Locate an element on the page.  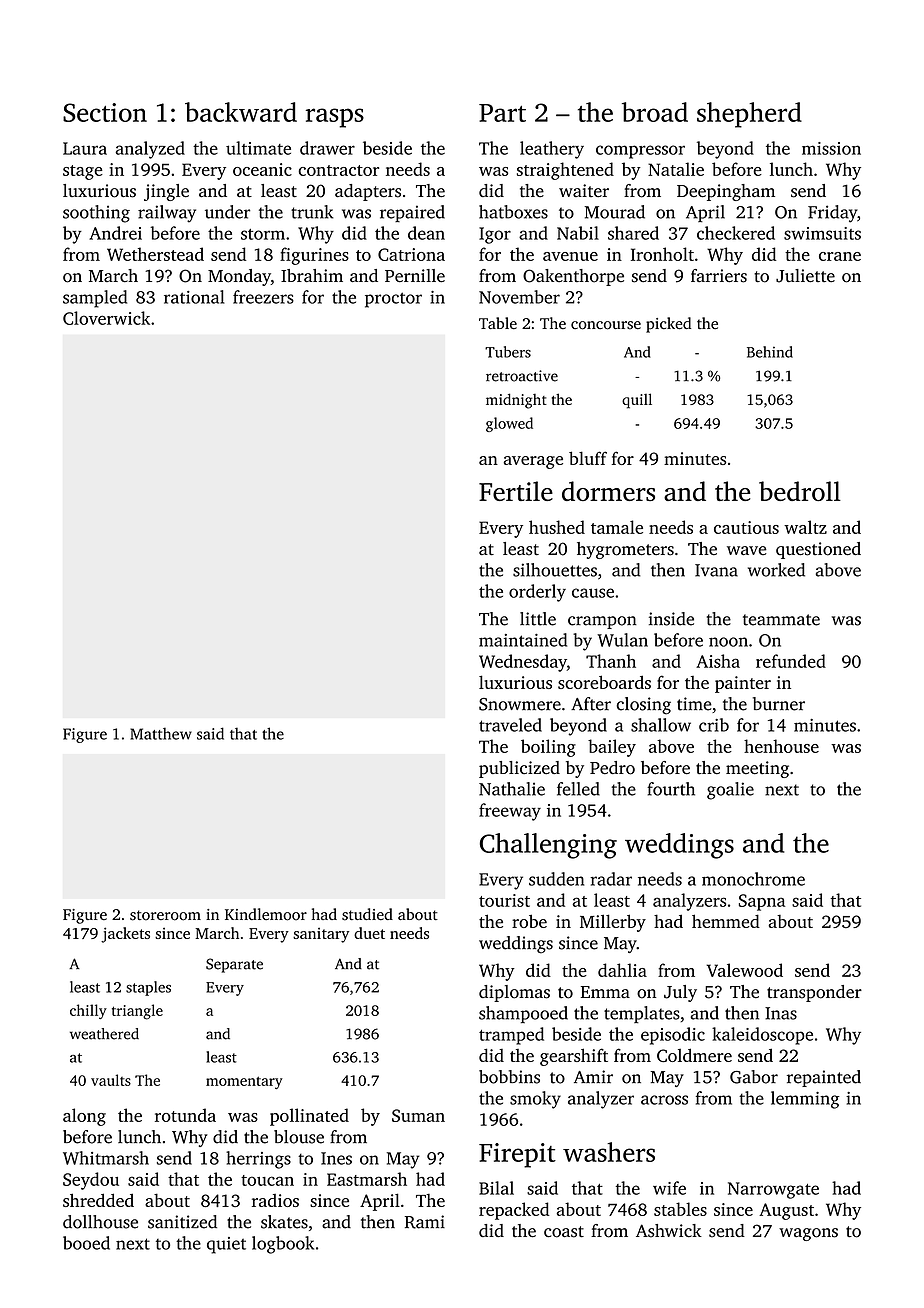
shepherd is located at coordinates (749, 115).
